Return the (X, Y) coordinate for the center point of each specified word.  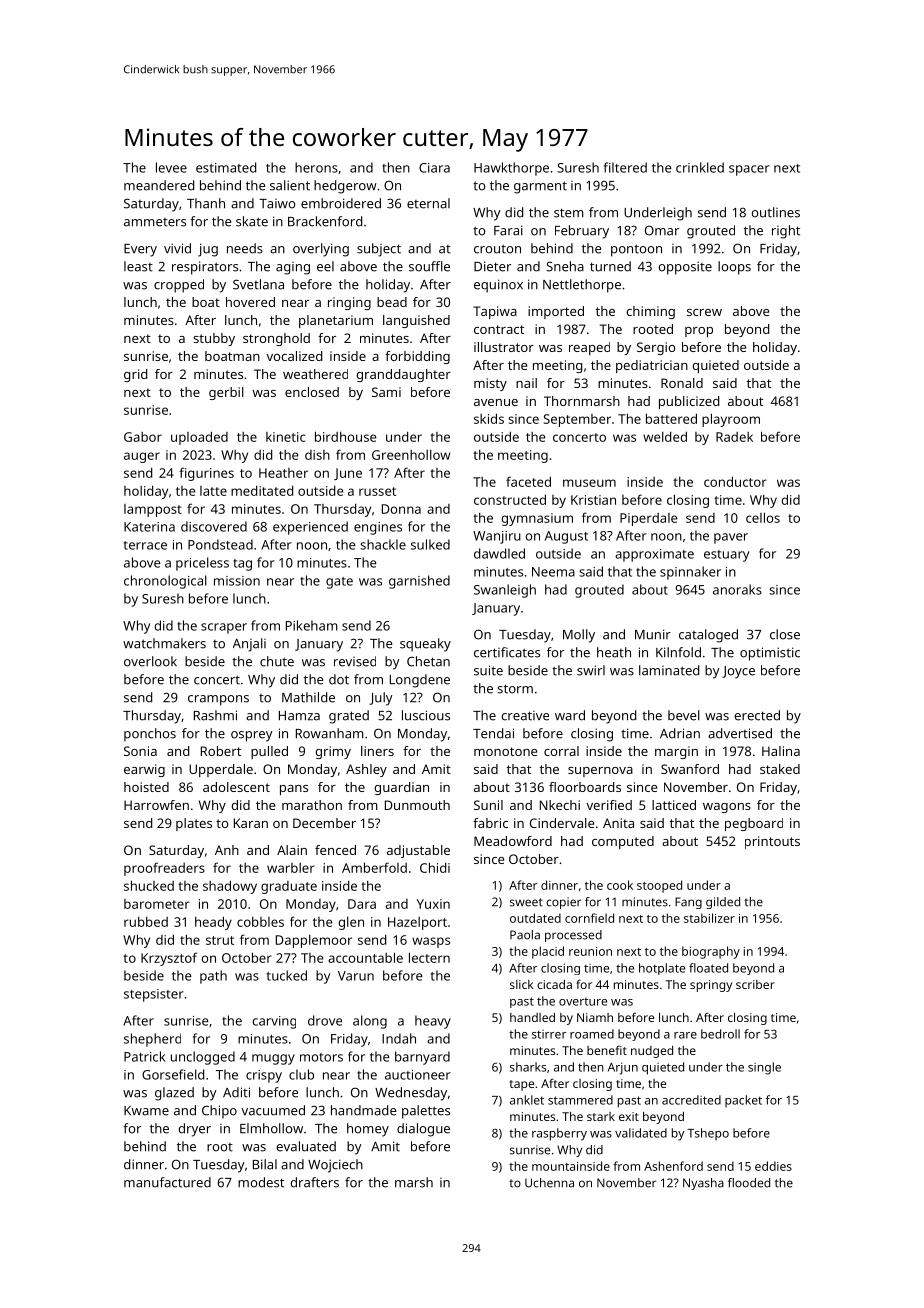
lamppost (153, 510)
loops (734, 268)
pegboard (754, 824)
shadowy (230, 887)
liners (377, 751)
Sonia (140, 751)
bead (392, 302)
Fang (688, 903)
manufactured (167, 1182)
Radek (734, 437)
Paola (525, 935)
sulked (430, 544)
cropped (179, 286)
